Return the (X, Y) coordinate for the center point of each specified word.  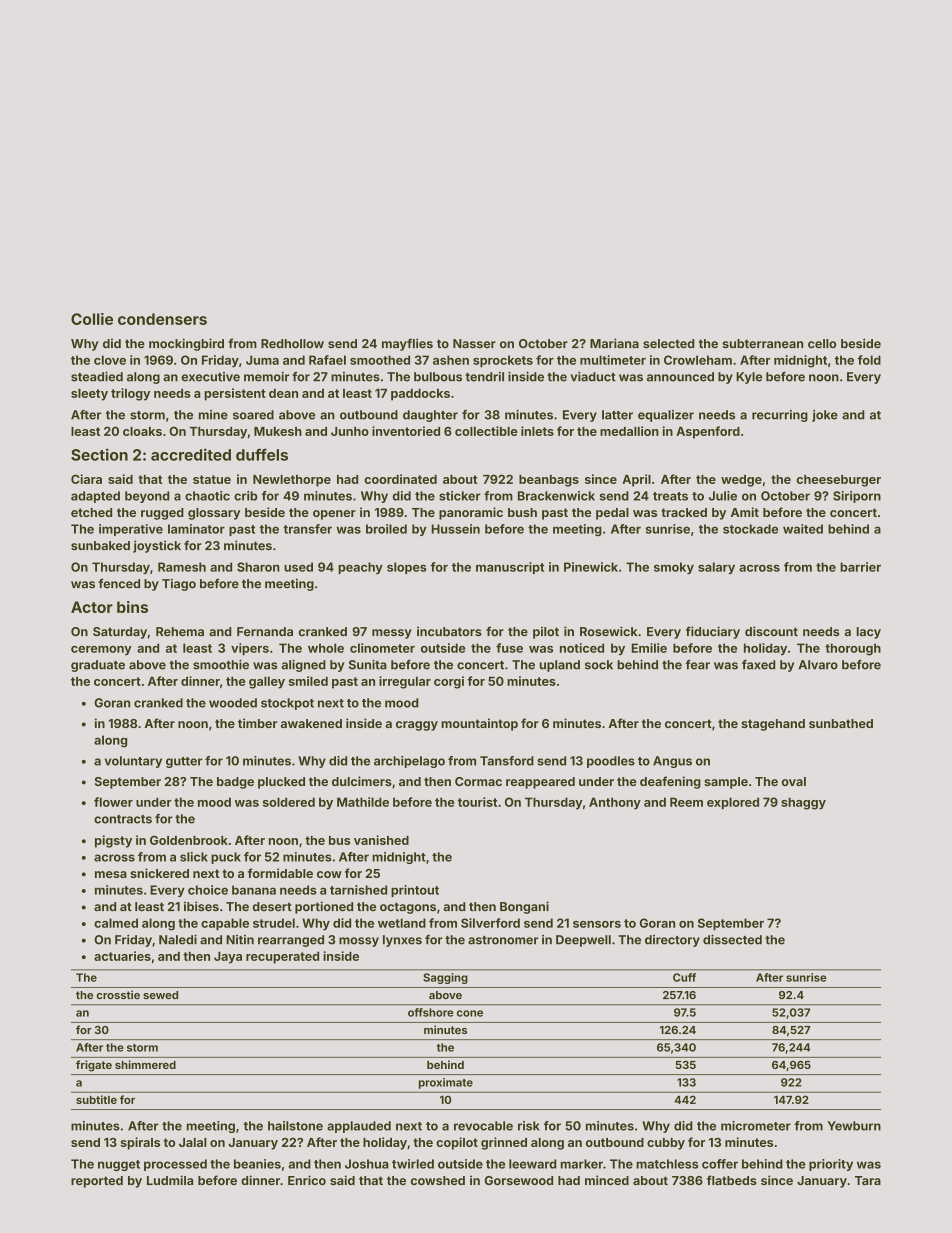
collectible (486, 431)
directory (672, 941)
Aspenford (708, 432)
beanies (257, 1164)
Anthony (615, 803)
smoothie (221, 664)
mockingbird (186, 344)
